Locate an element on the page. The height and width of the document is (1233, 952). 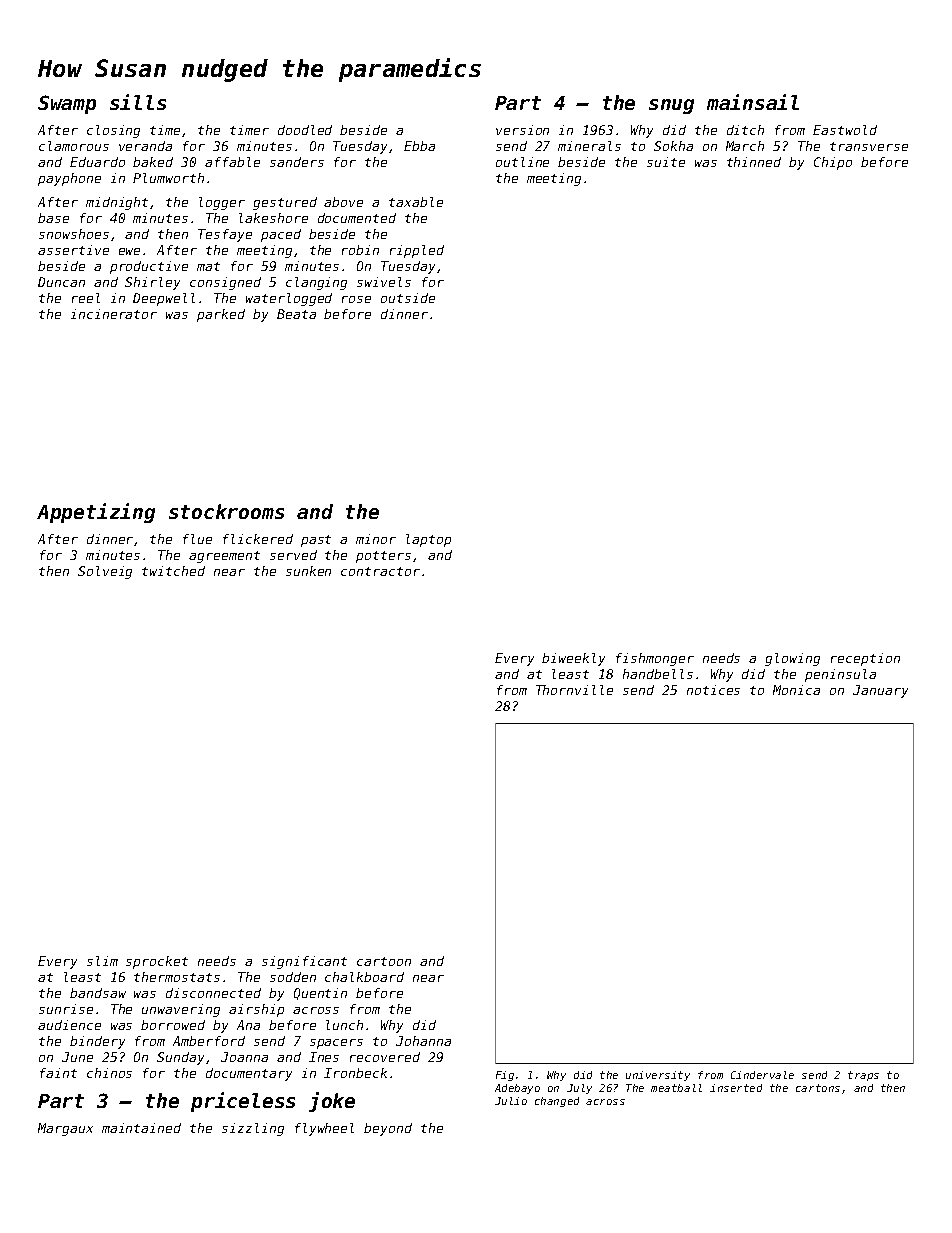
twitched is located at coordinates (173, 571).
